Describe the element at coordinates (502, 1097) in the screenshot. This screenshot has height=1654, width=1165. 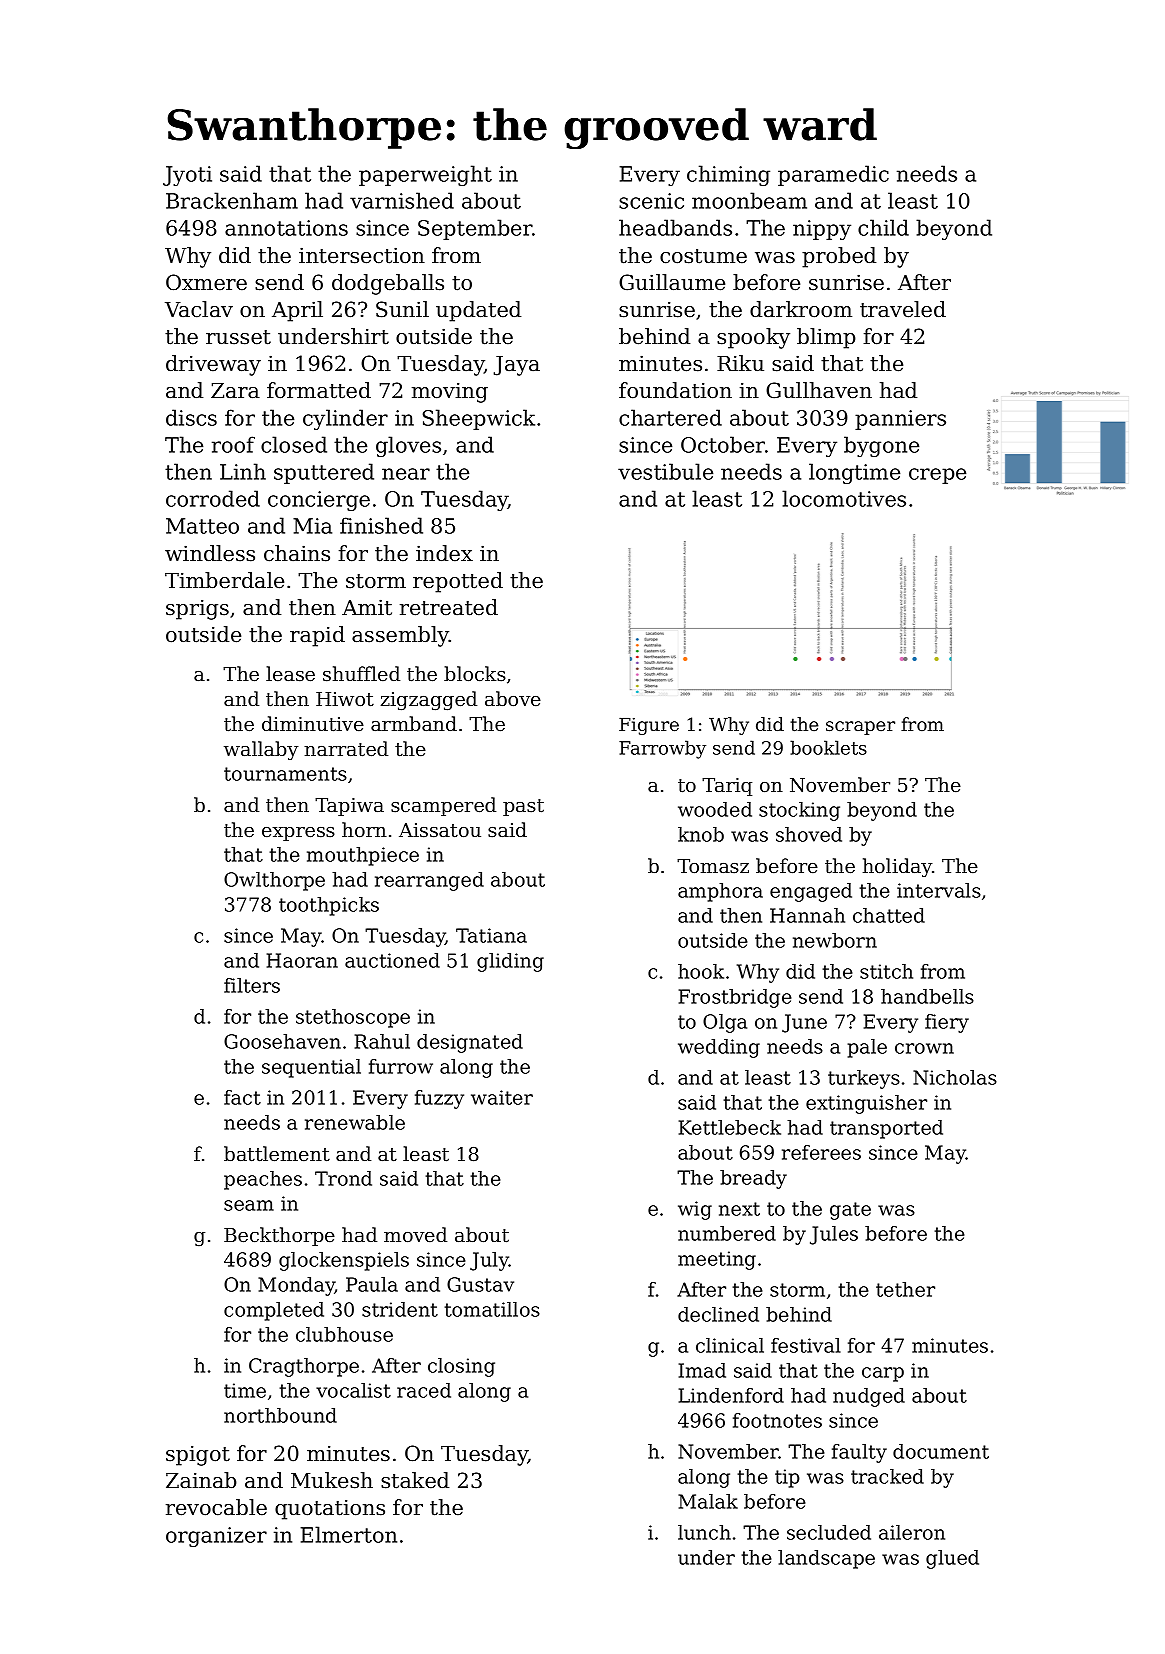
I see `waiter` at that location.
